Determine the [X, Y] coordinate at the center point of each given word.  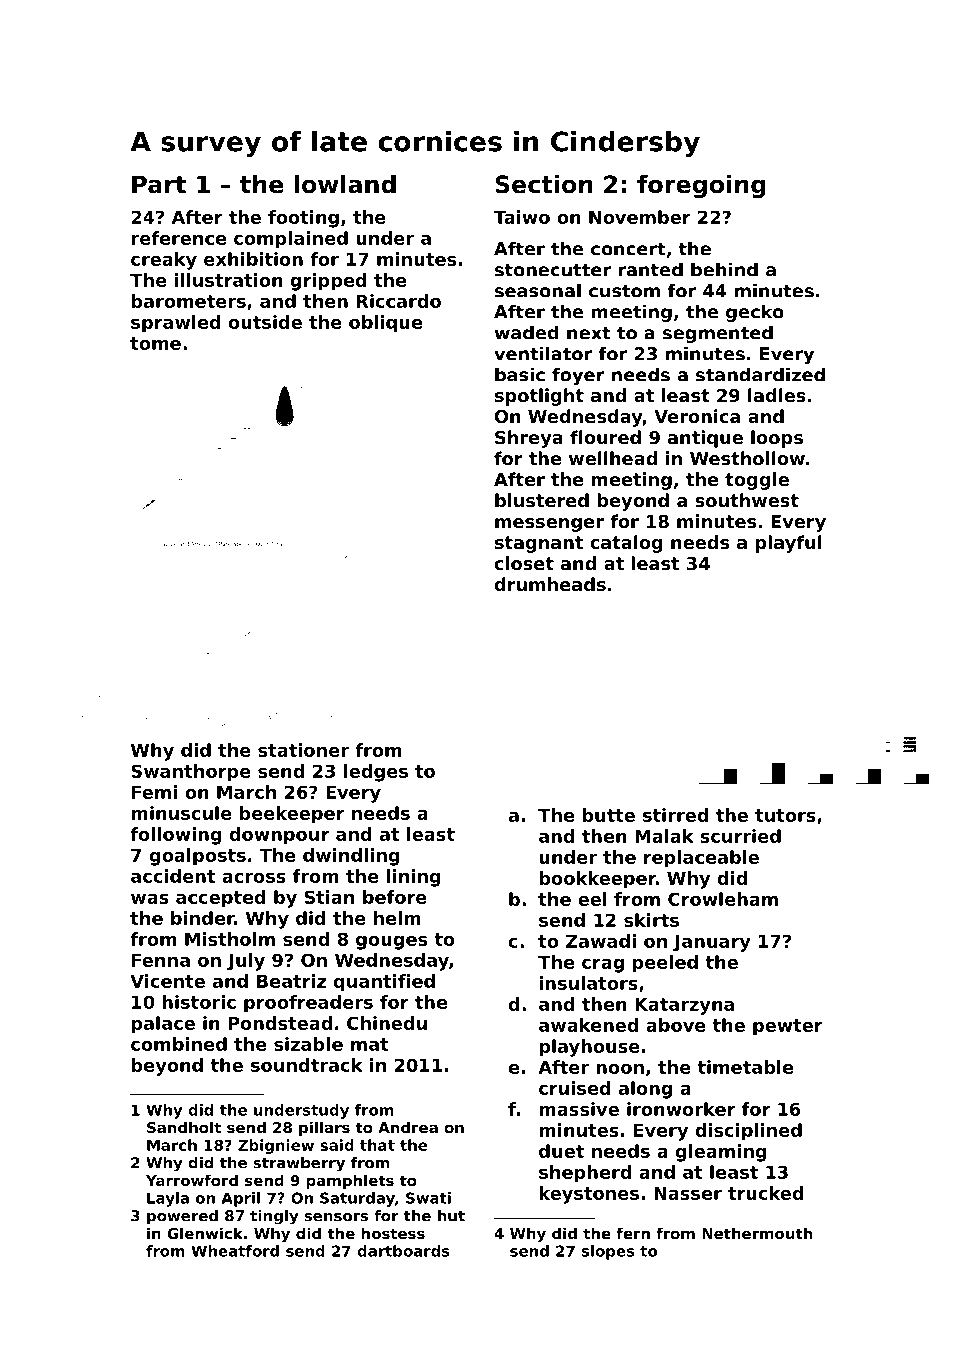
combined [179, 1044]
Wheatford [235, 1251]
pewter [788, 1027]
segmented [718, 334]
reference [178, 238]
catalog [626, 544]
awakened [588, 1025]
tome [155, 343]
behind [724, 269]
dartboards [403, 1251]
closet [524, 563]
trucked [766, 1193]
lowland [345, 184]
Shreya [529, 439]
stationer [303, 750]
